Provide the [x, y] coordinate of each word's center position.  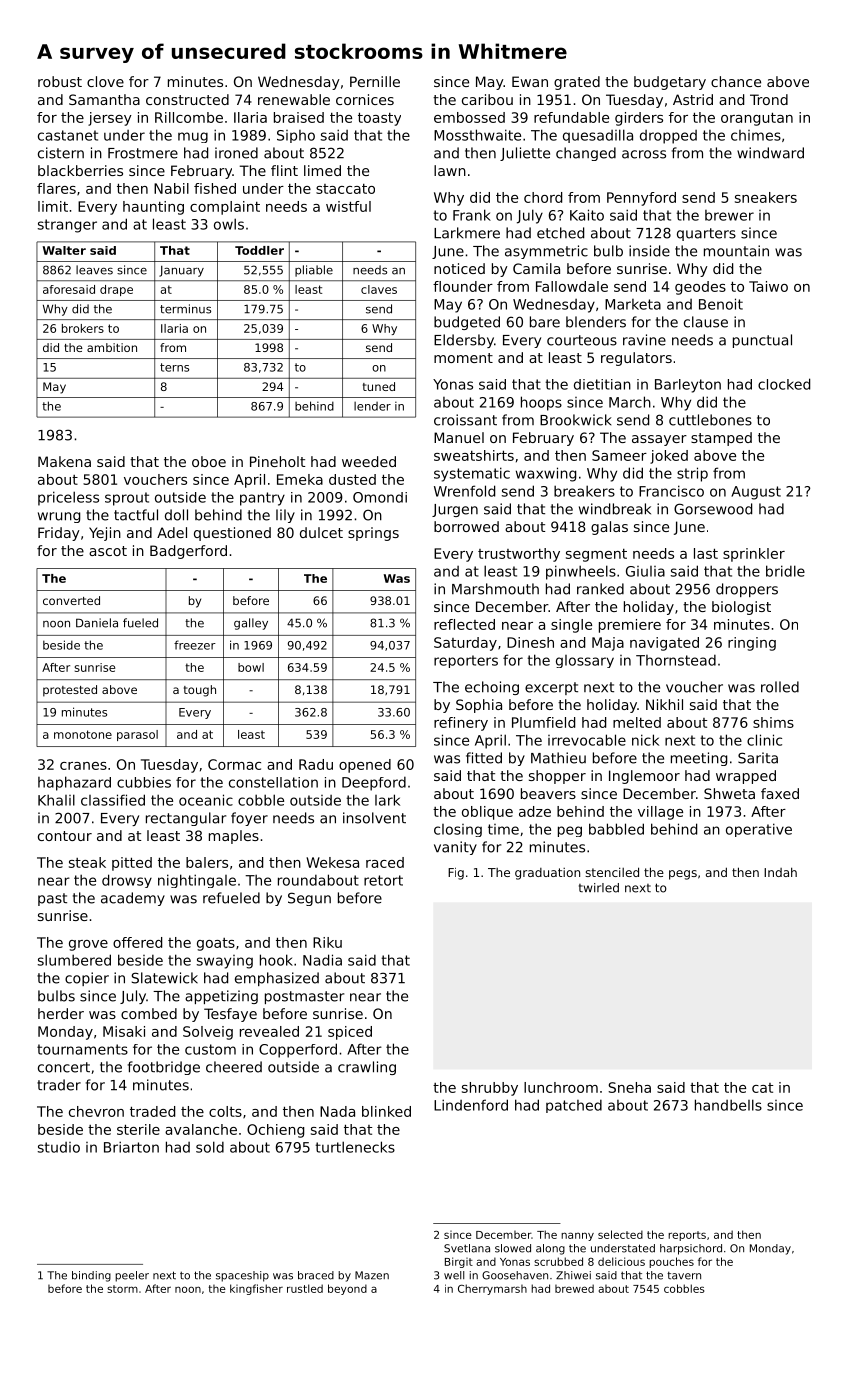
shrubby [490, 1089]
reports [687, 1236]
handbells [728, 1105]
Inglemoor [644, 777]
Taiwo [768, 286]
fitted [484, 758]
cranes [83, 766]
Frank [472, 215]
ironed [236, 153]
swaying [225, 962]
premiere [630, 626]
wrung [59, 517]
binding [91, 1276]
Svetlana [467, 1248]
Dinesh [530, 642]
